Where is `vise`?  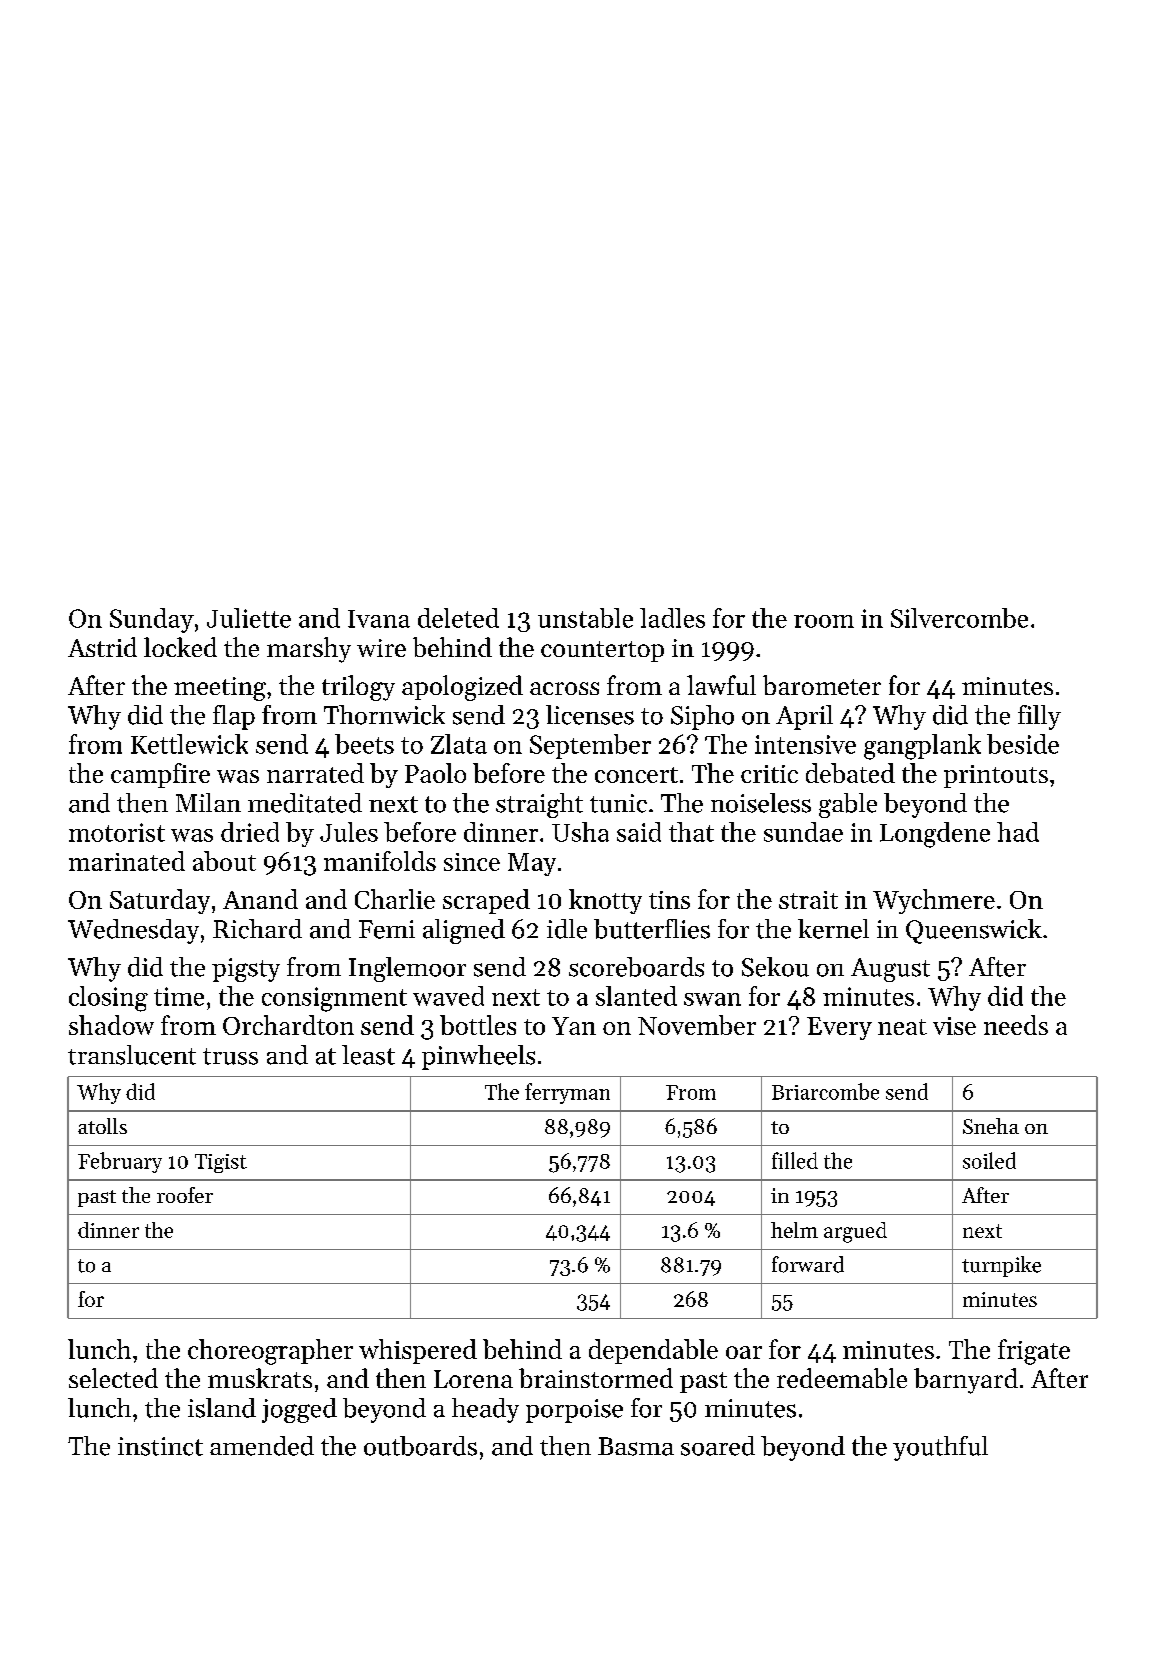
vise is located at coordinates (954, 1026).
